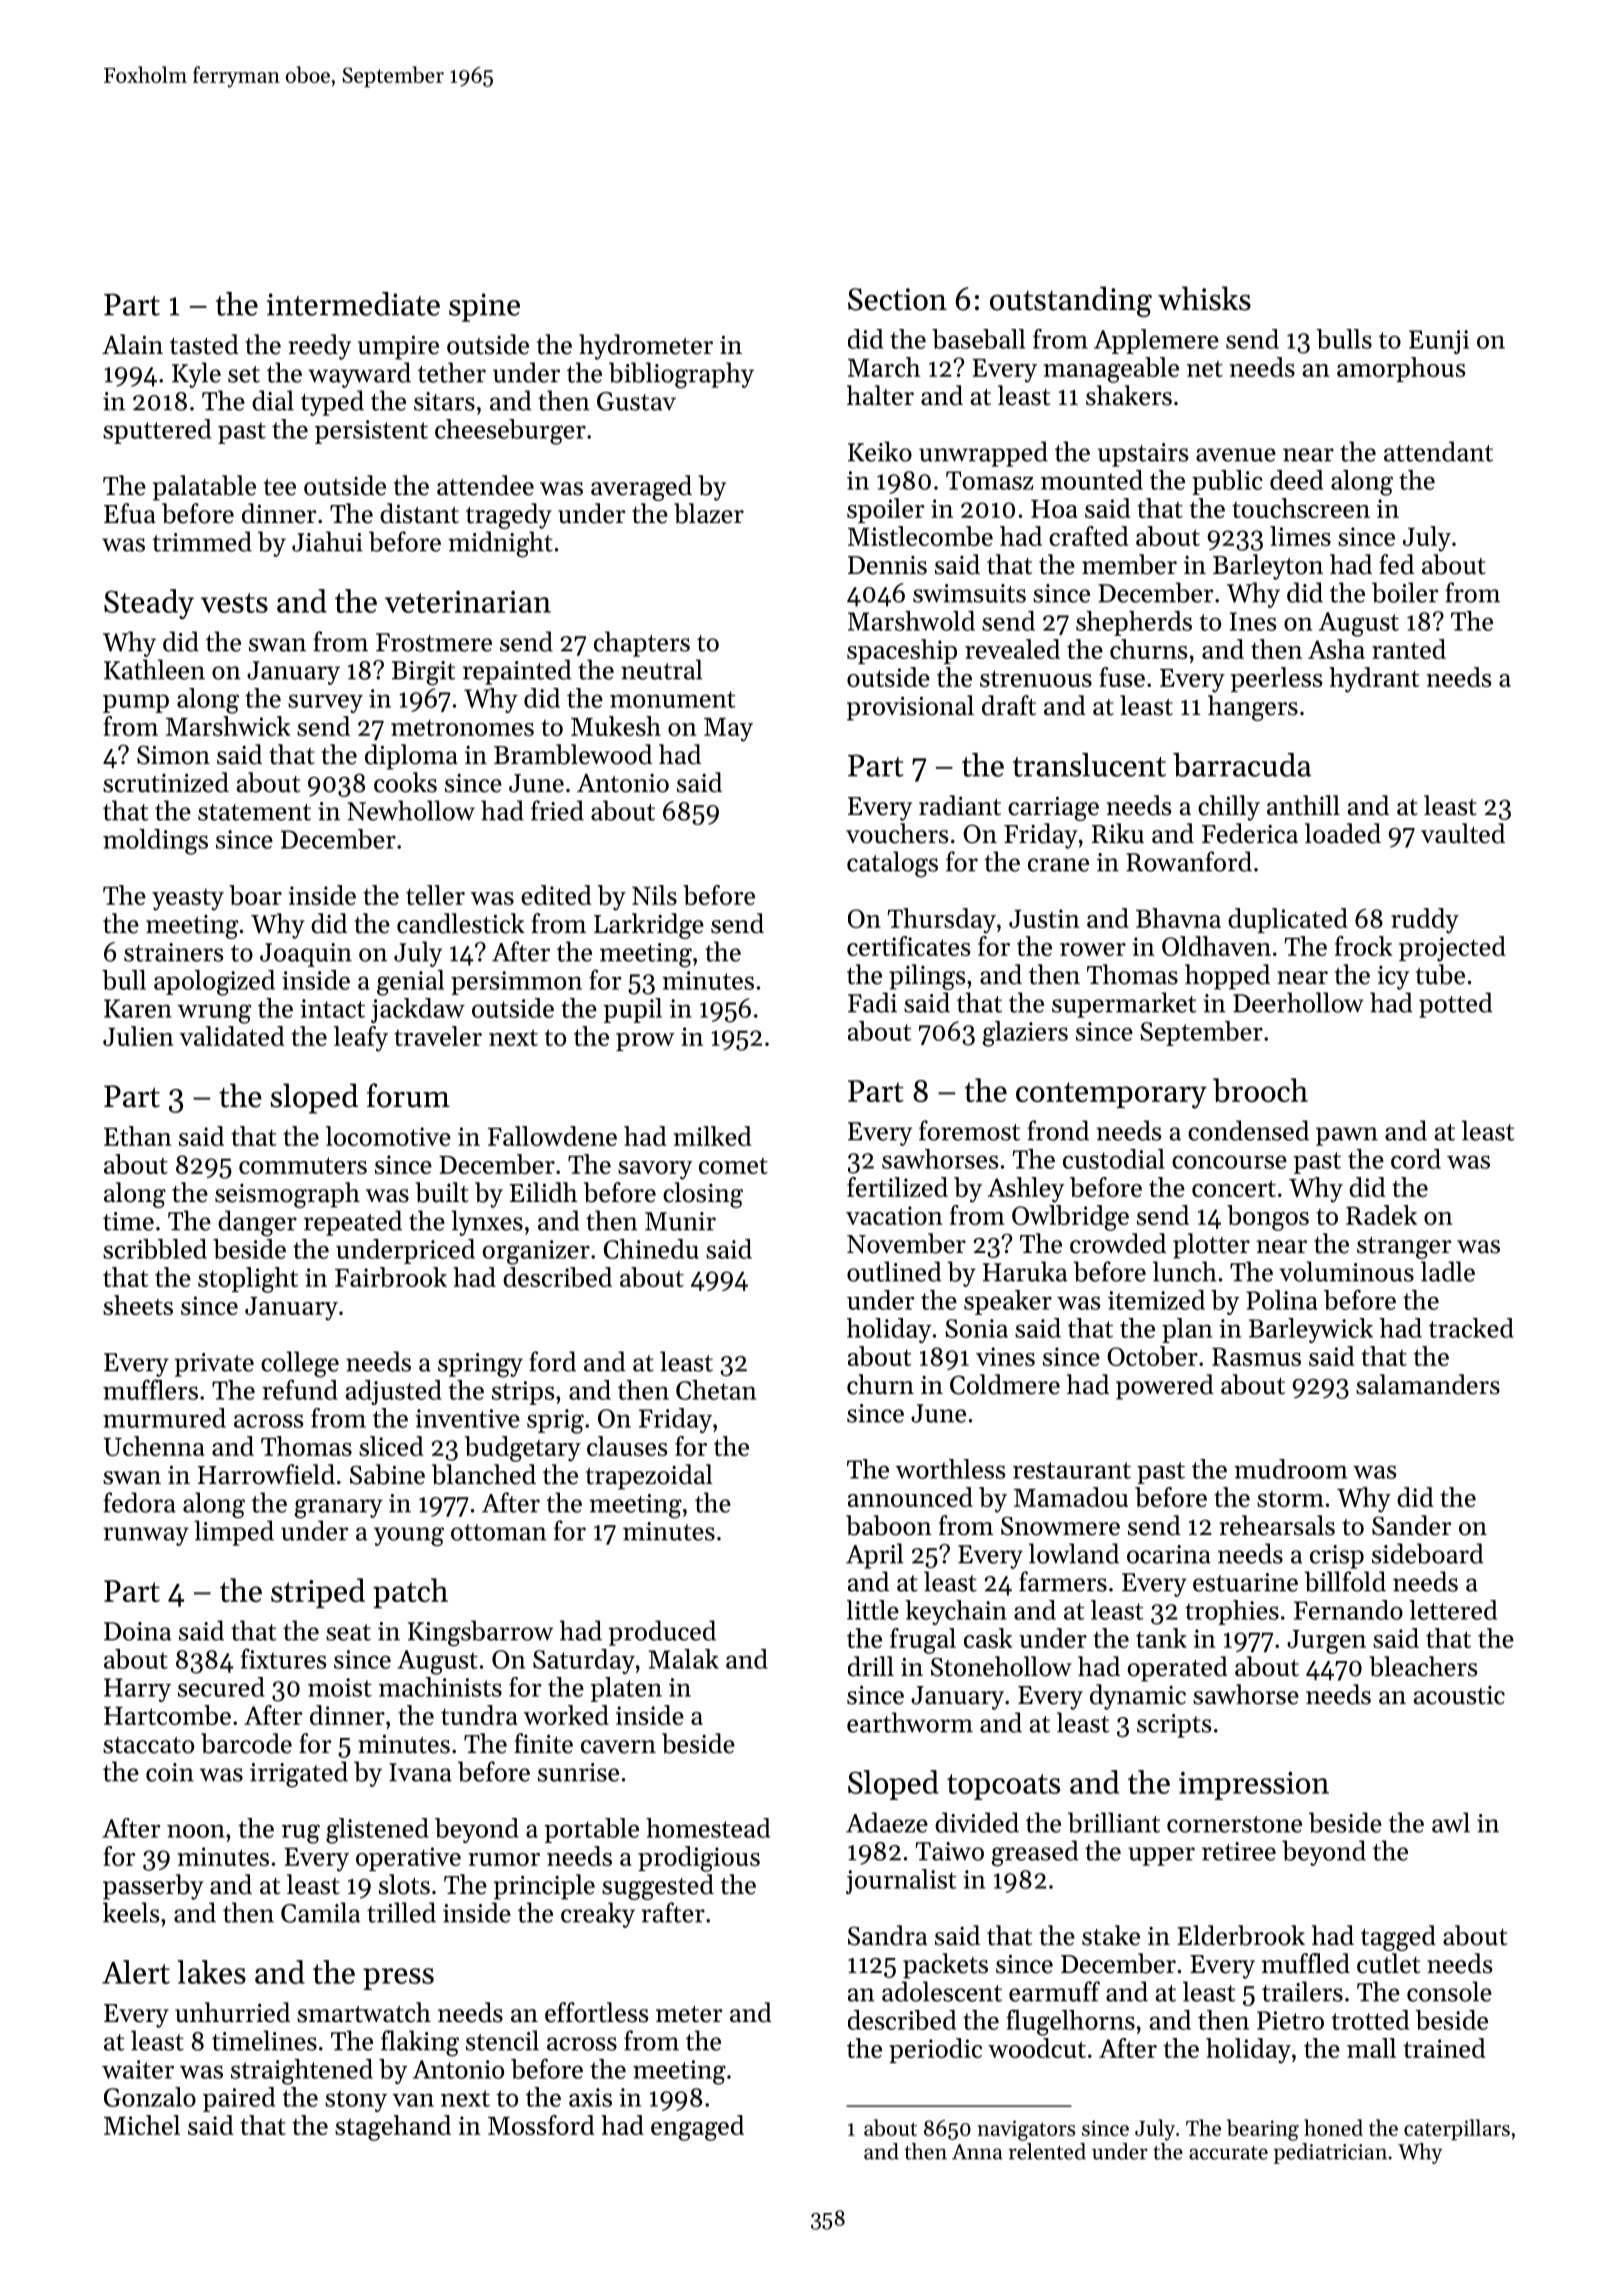  I want to click on sheets, so click(138, 1305).
